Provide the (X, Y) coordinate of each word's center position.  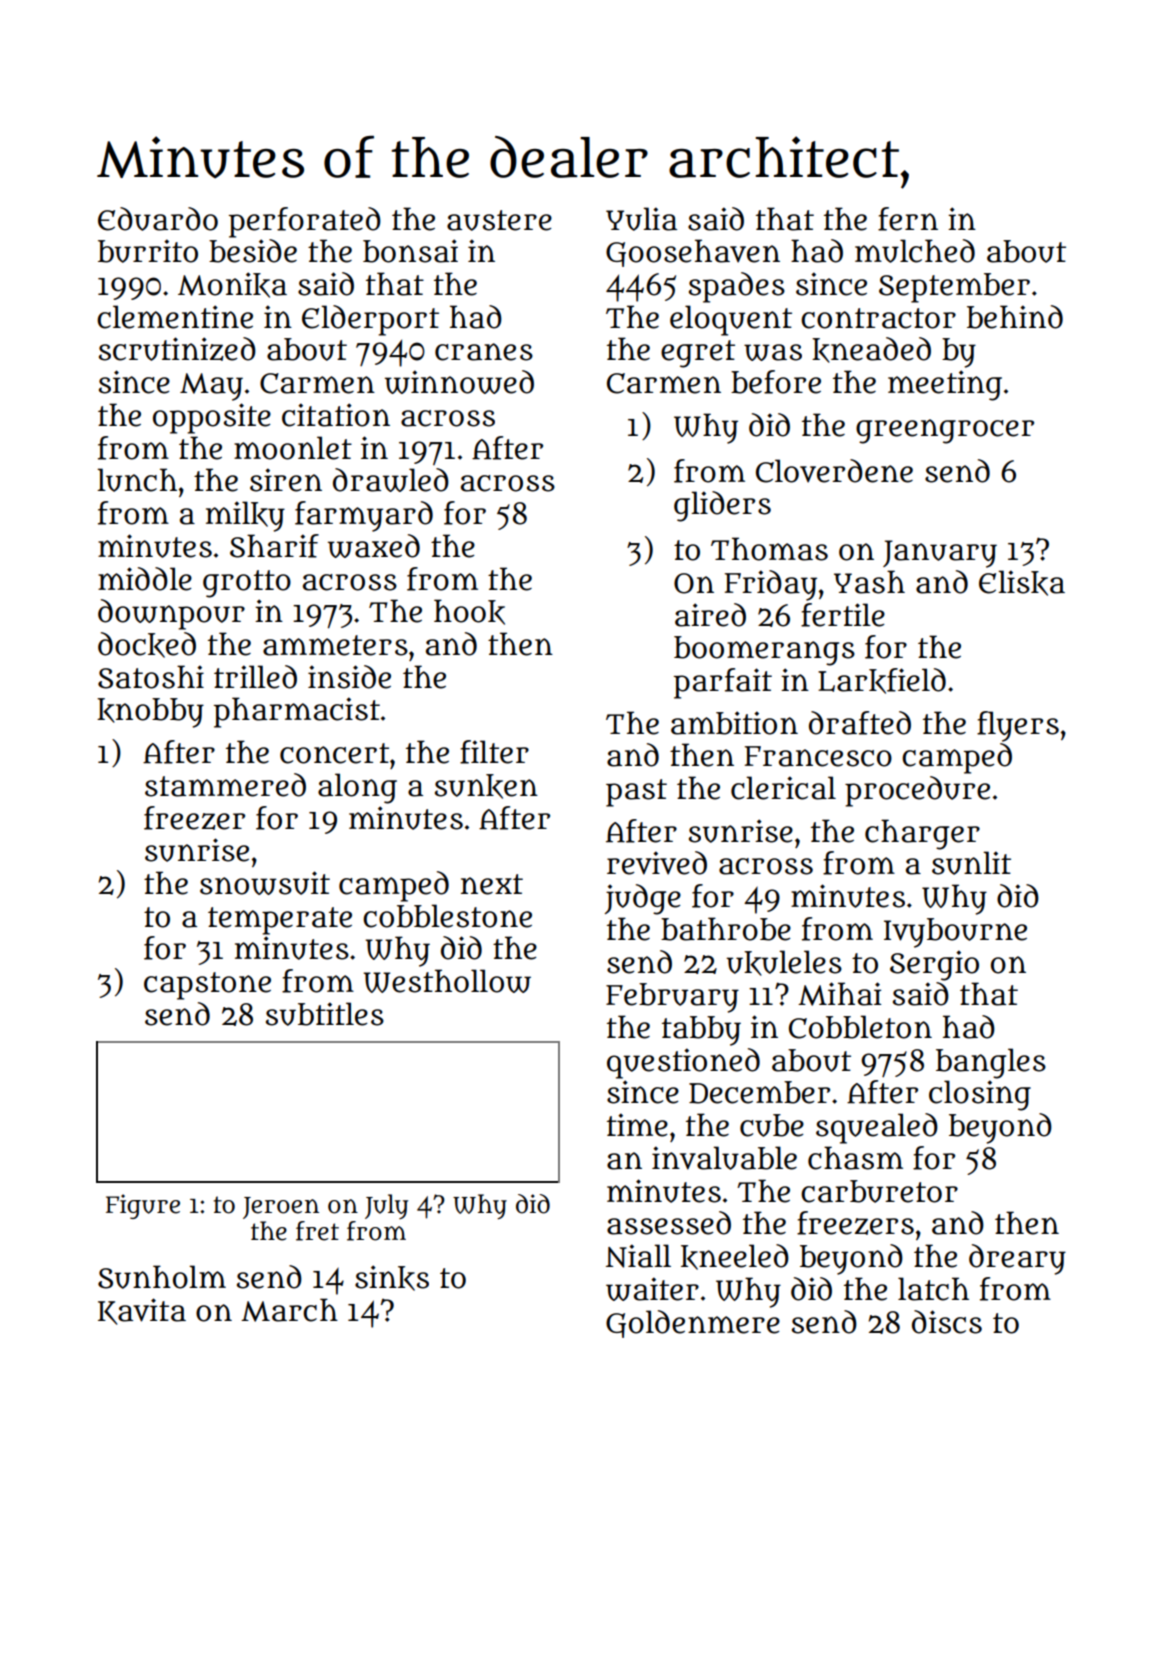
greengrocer (945, 431)
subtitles (325, 1014)
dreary (1017, 1259)
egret (698, 354)
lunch (137, 480)
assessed (669, 1223)
